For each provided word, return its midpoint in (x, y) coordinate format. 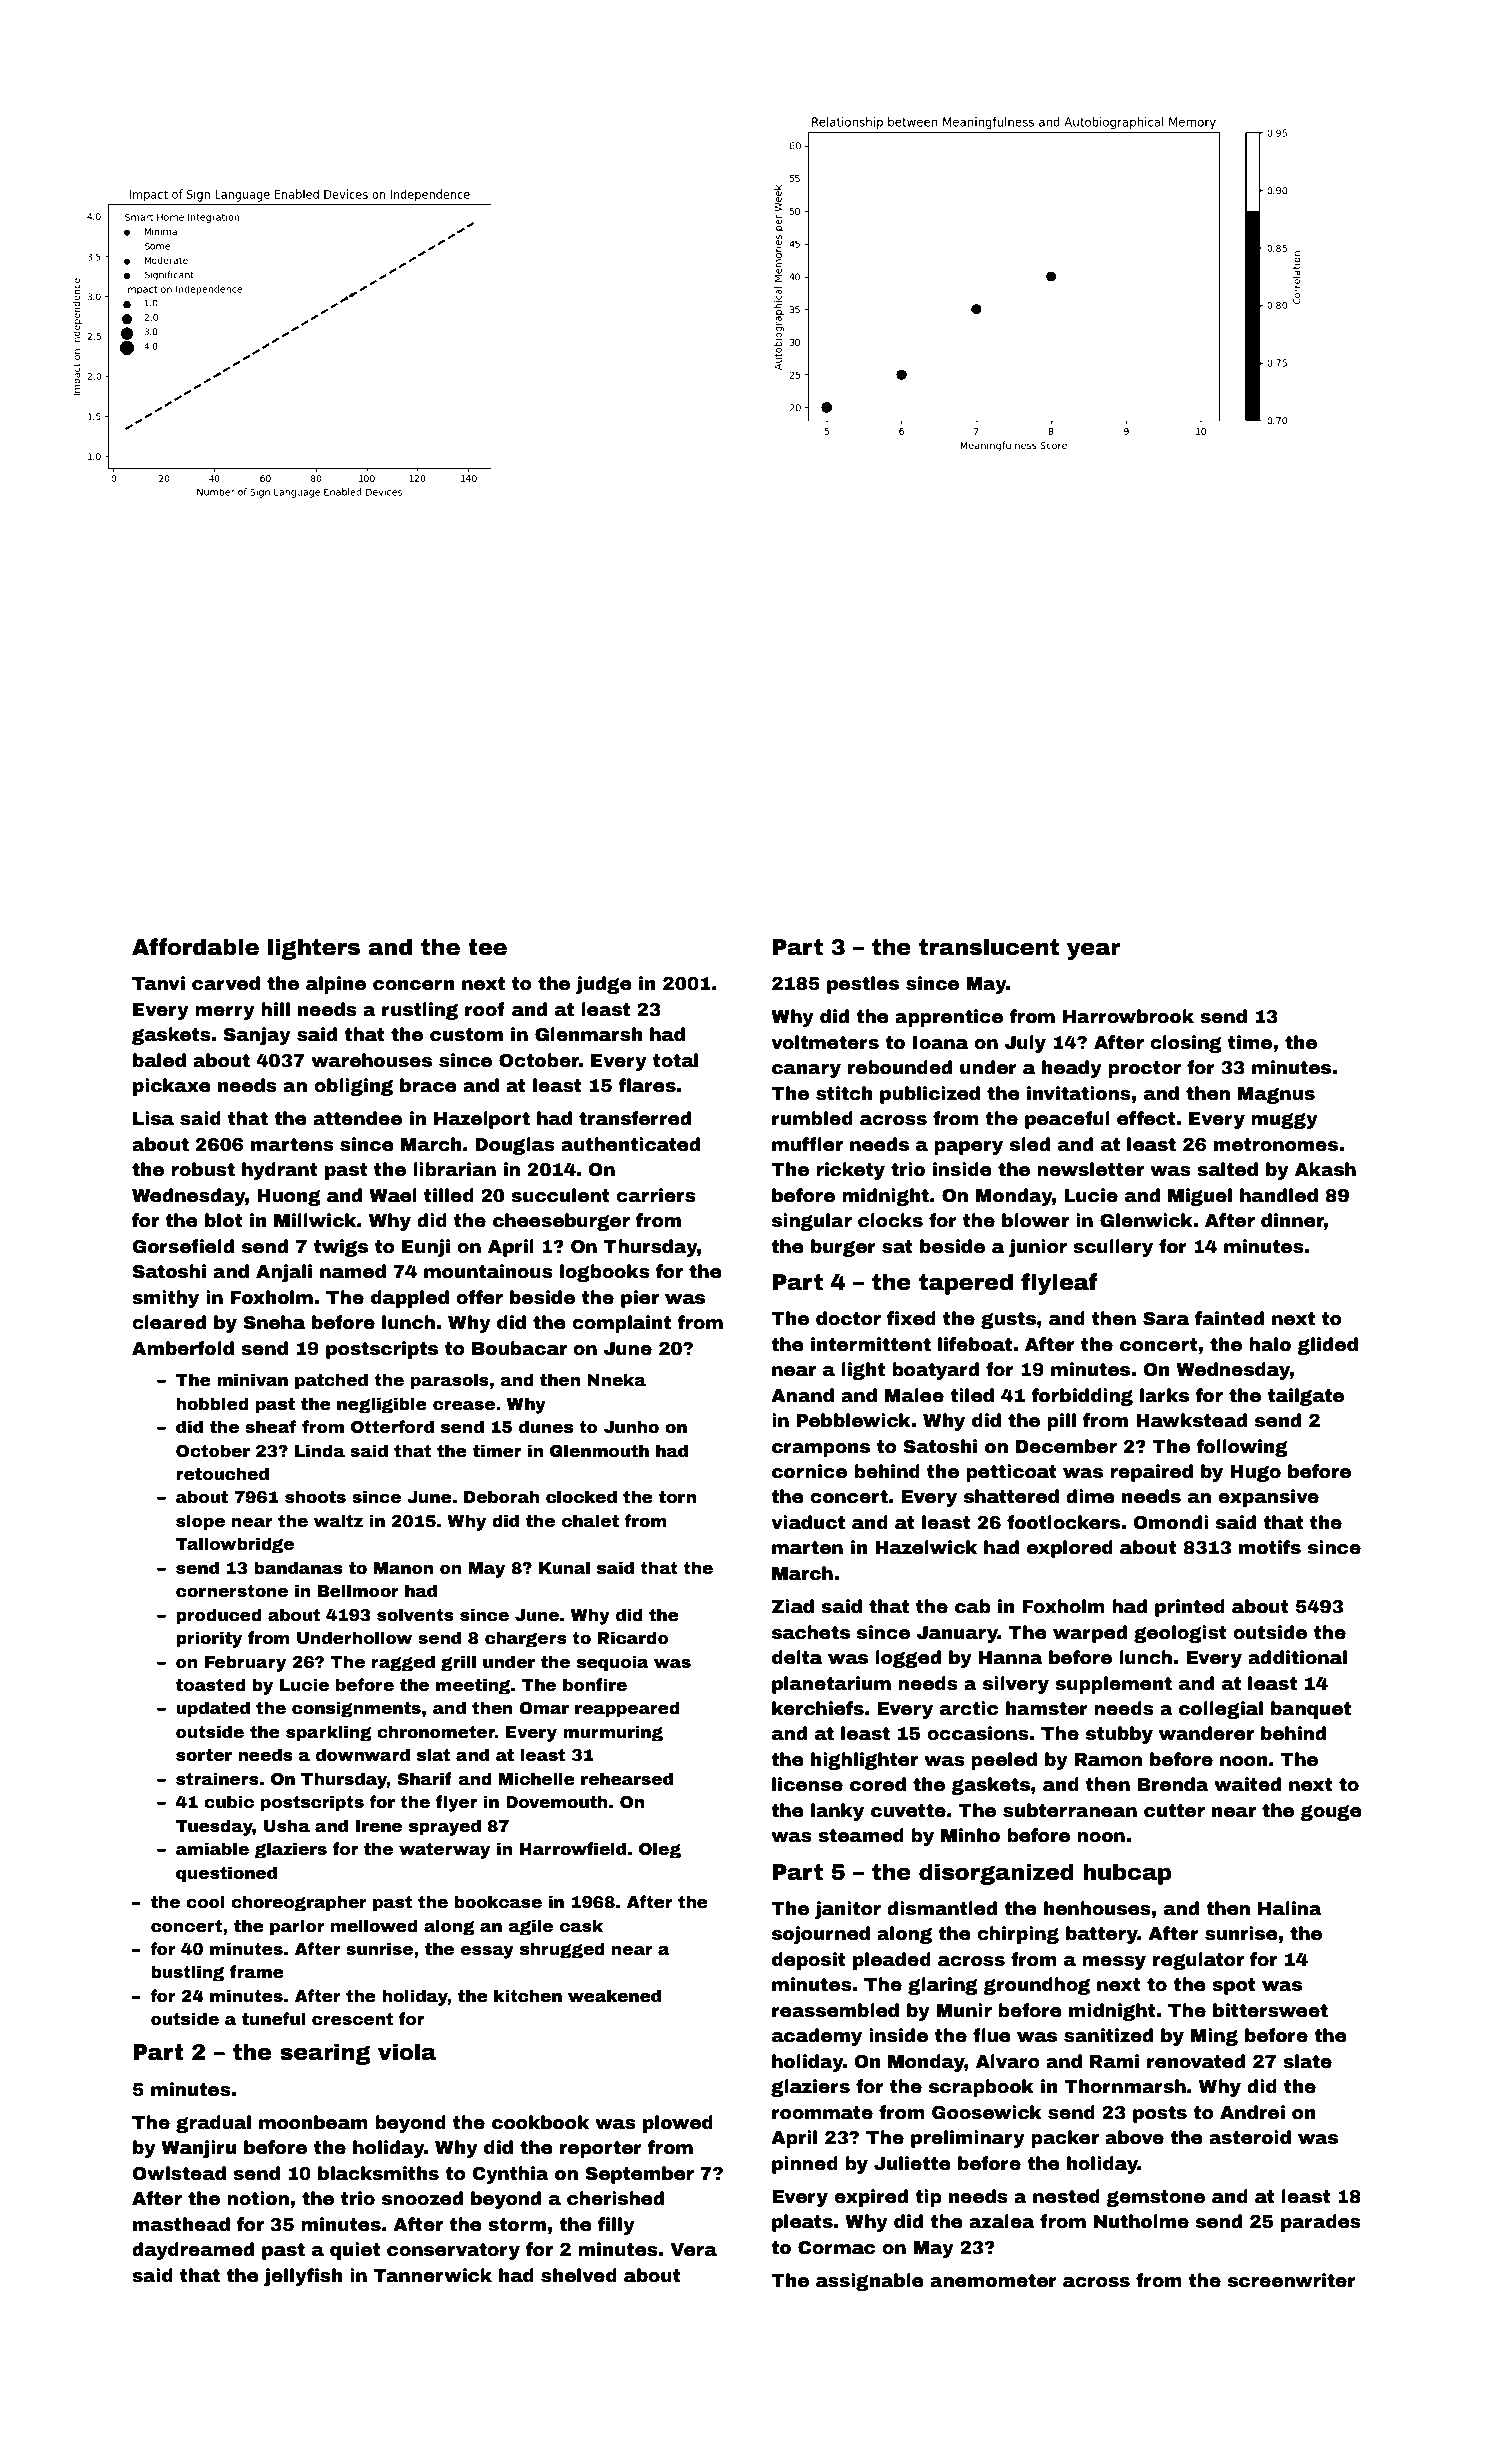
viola (407, 2052)
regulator (1198, 1961)
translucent (989, 947)
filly (616, 2226)
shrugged (562, 1950)
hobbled (212, 1404)
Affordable (195, 947)
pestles (863, 985)
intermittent (871, 1344)
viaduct (808, 1522)
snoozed (422, 2198)
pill (1061, 1422)
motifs (1270, 1547)
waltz (338, 1521)
